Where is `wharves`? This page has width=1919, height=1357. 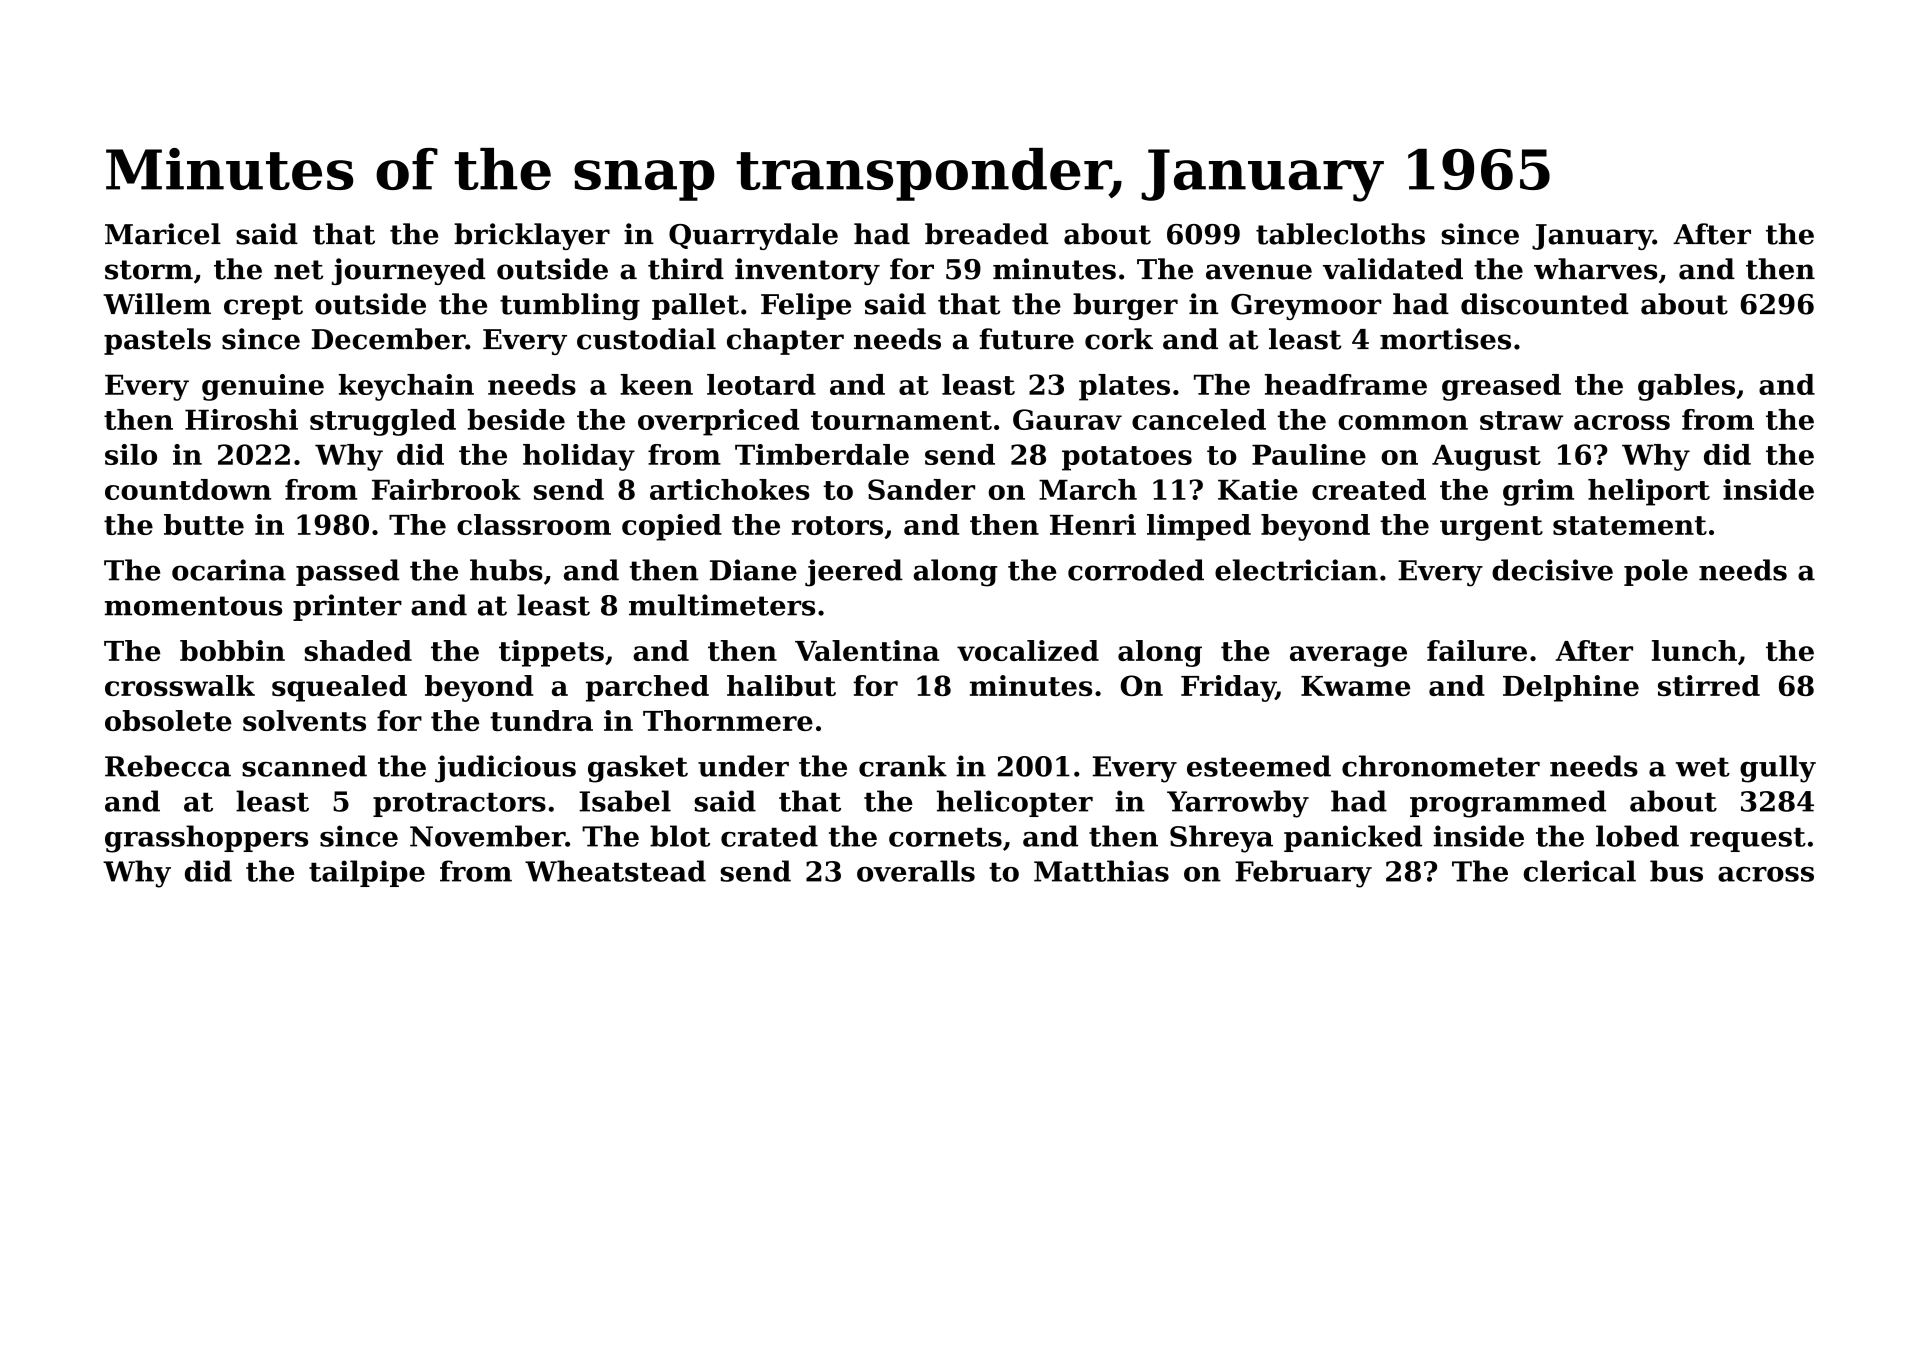
wharves is located at coordinates (1596, 269).
